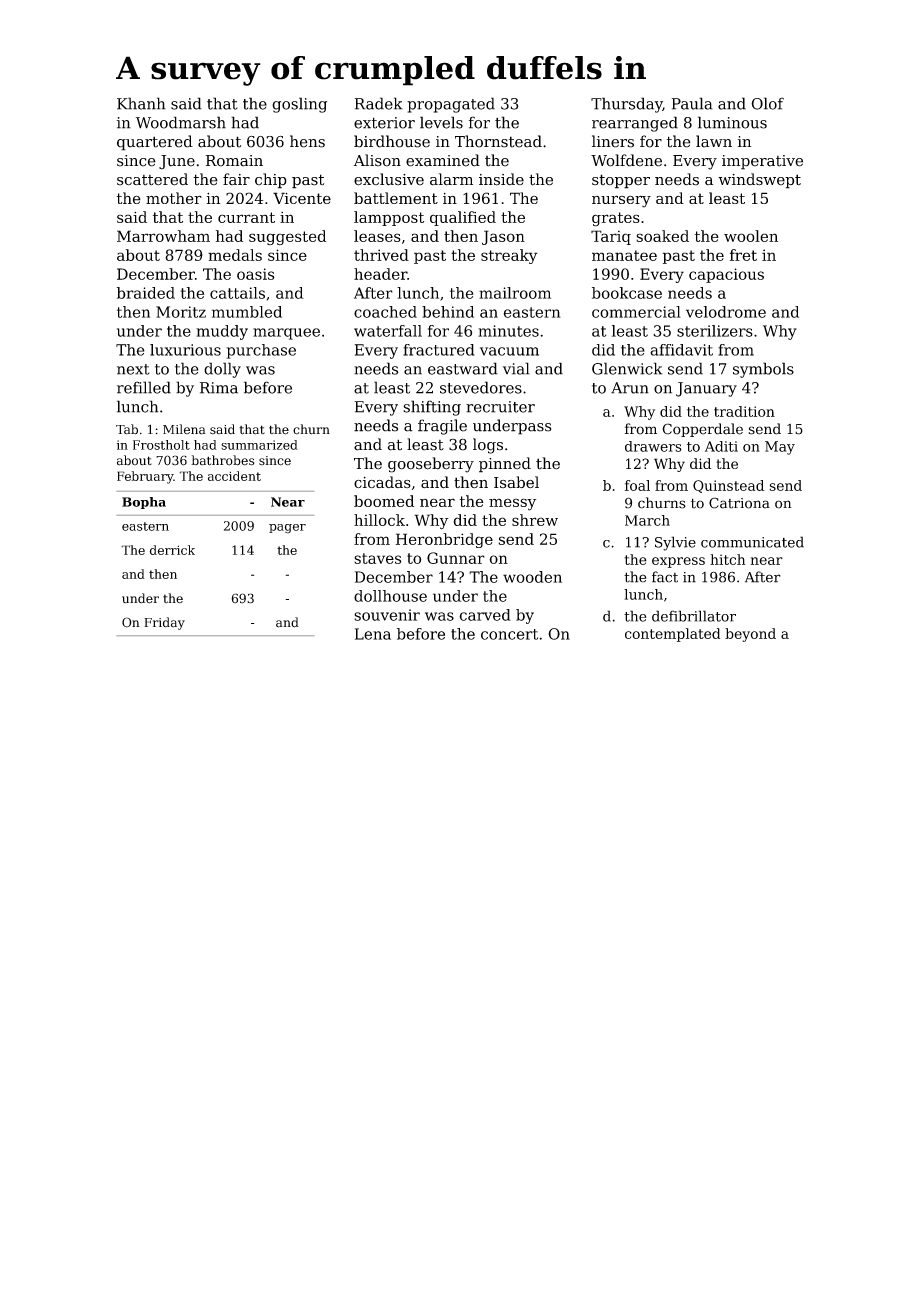 This page has height=1308, width=924. I want to click on Quinstead, so click(728, 486).
